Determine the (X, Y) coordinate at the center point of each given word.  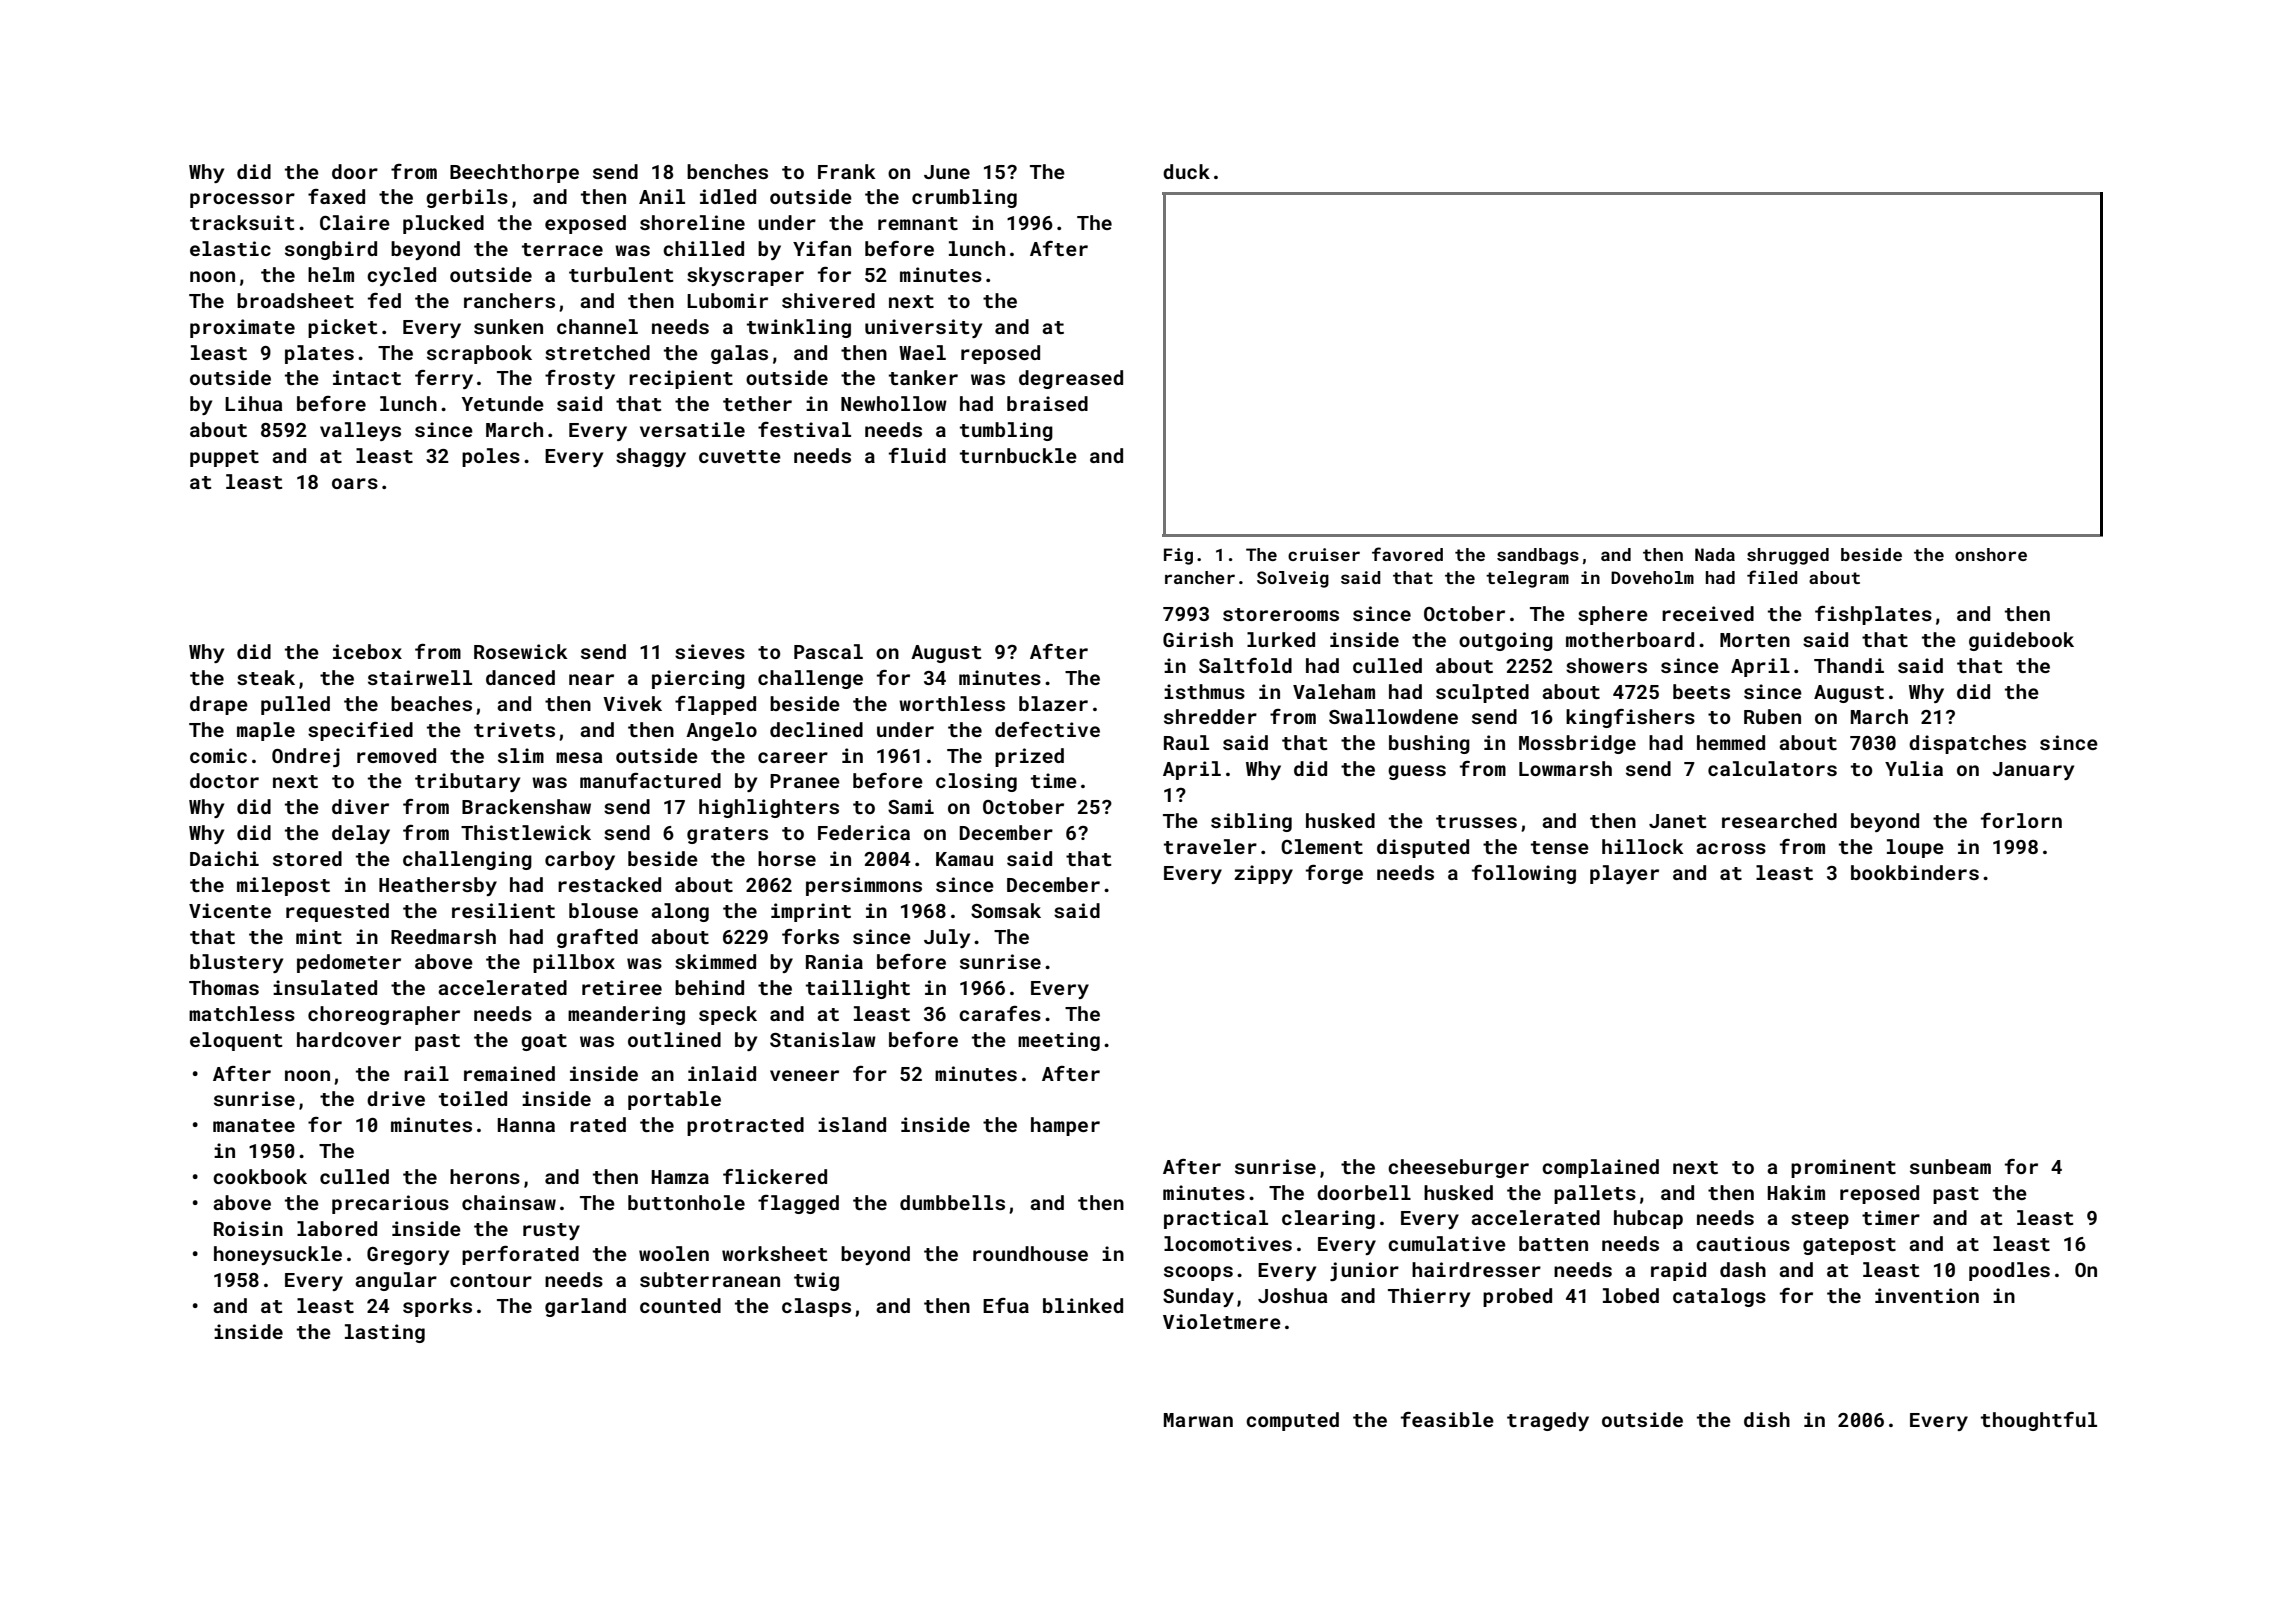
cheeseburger (1458, 1168)
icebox (367, 651)
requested (337, 912)
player (1624, 874)
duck (1186, 171)
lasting (385, 1333)
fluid (917, 455)
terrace (562, 249)
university (923, 328)
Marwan (1198, 1420)
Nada (1715, 554)
